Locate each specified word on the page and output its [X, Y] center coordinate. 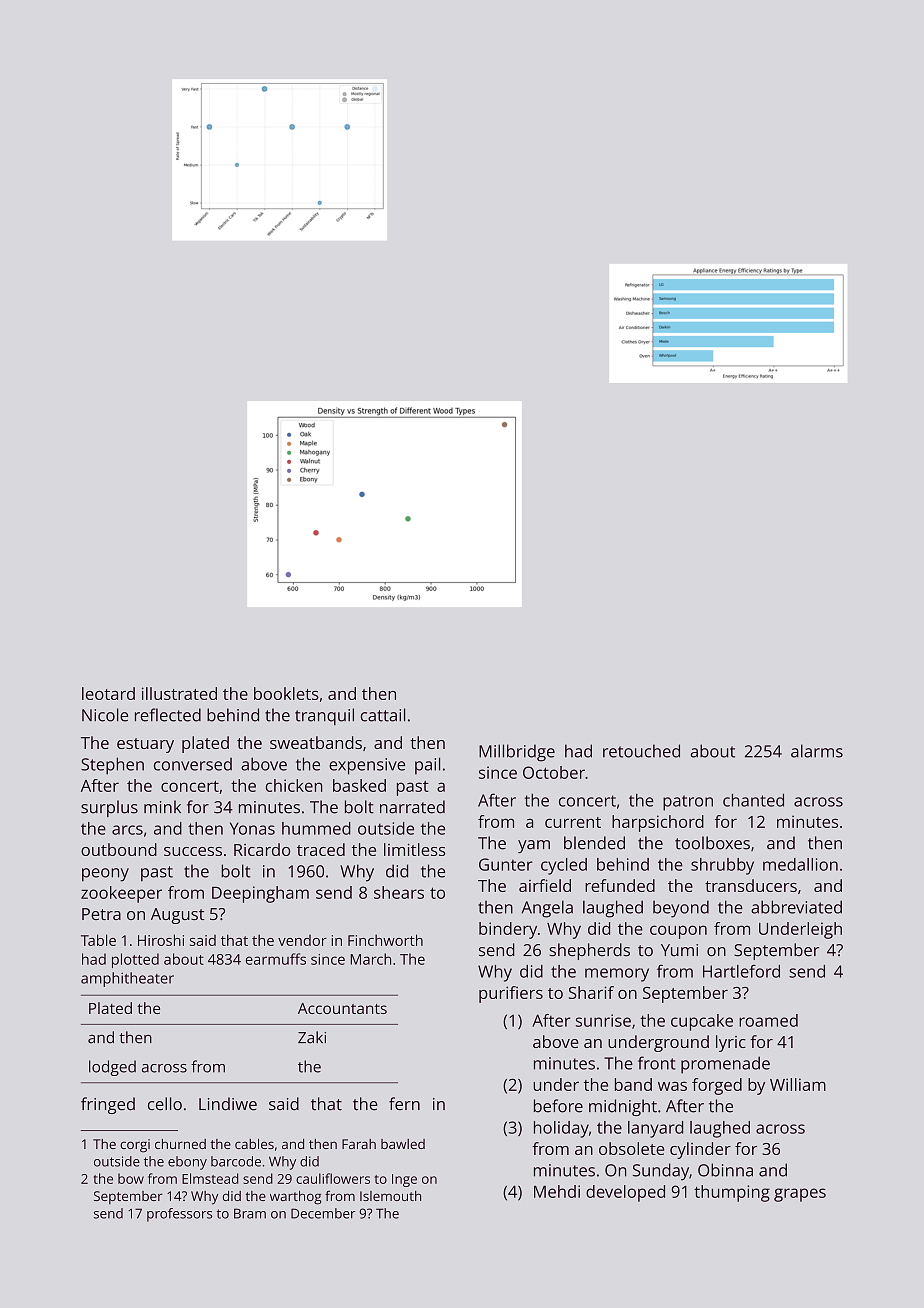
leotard [108, 693]
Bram [250, 1213]
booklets [286, 693]
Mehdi [557, 1191]
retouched [641, 751]
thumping [732, 1193]
